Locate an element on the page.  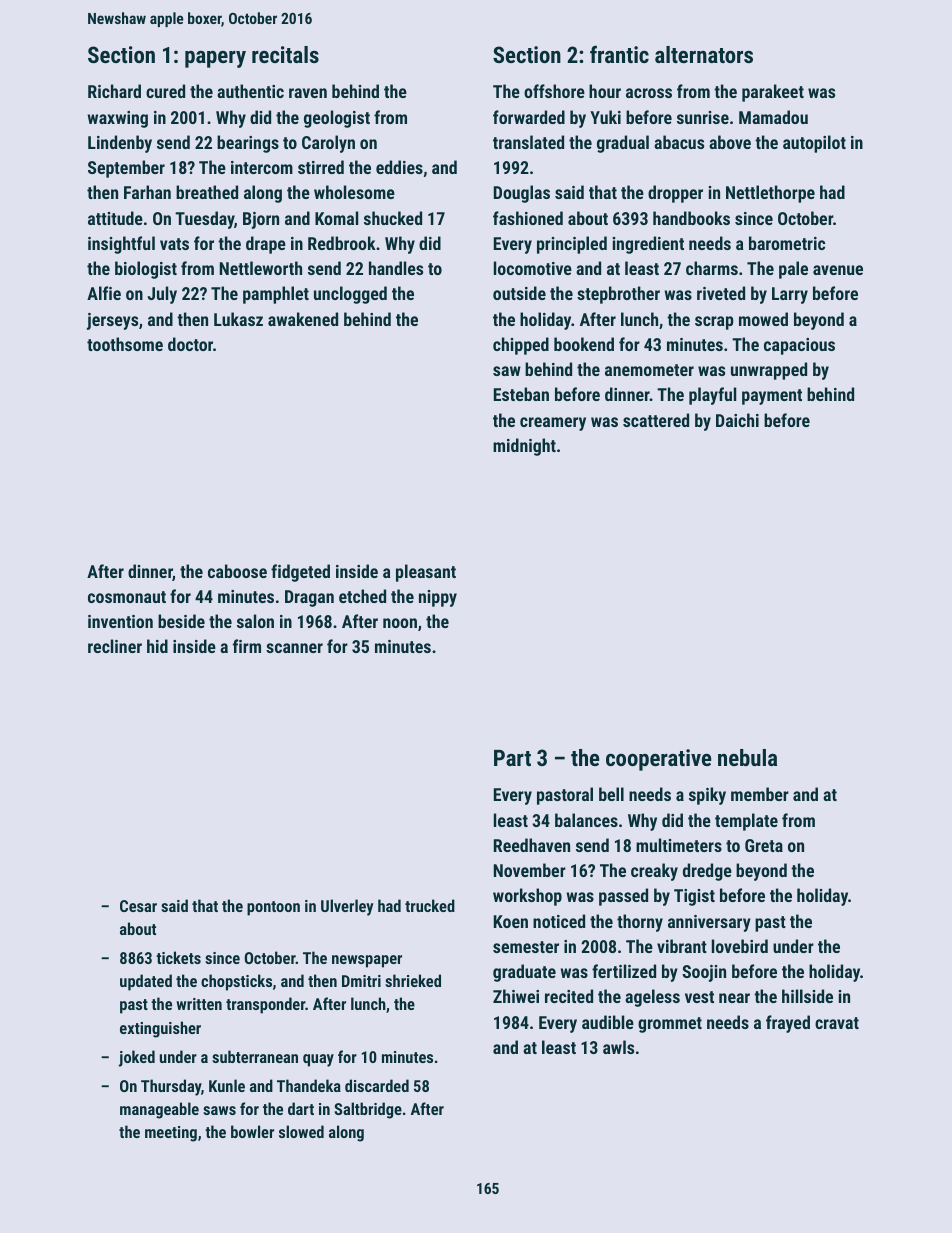
parakeet is located at coordinates (773, 93).
